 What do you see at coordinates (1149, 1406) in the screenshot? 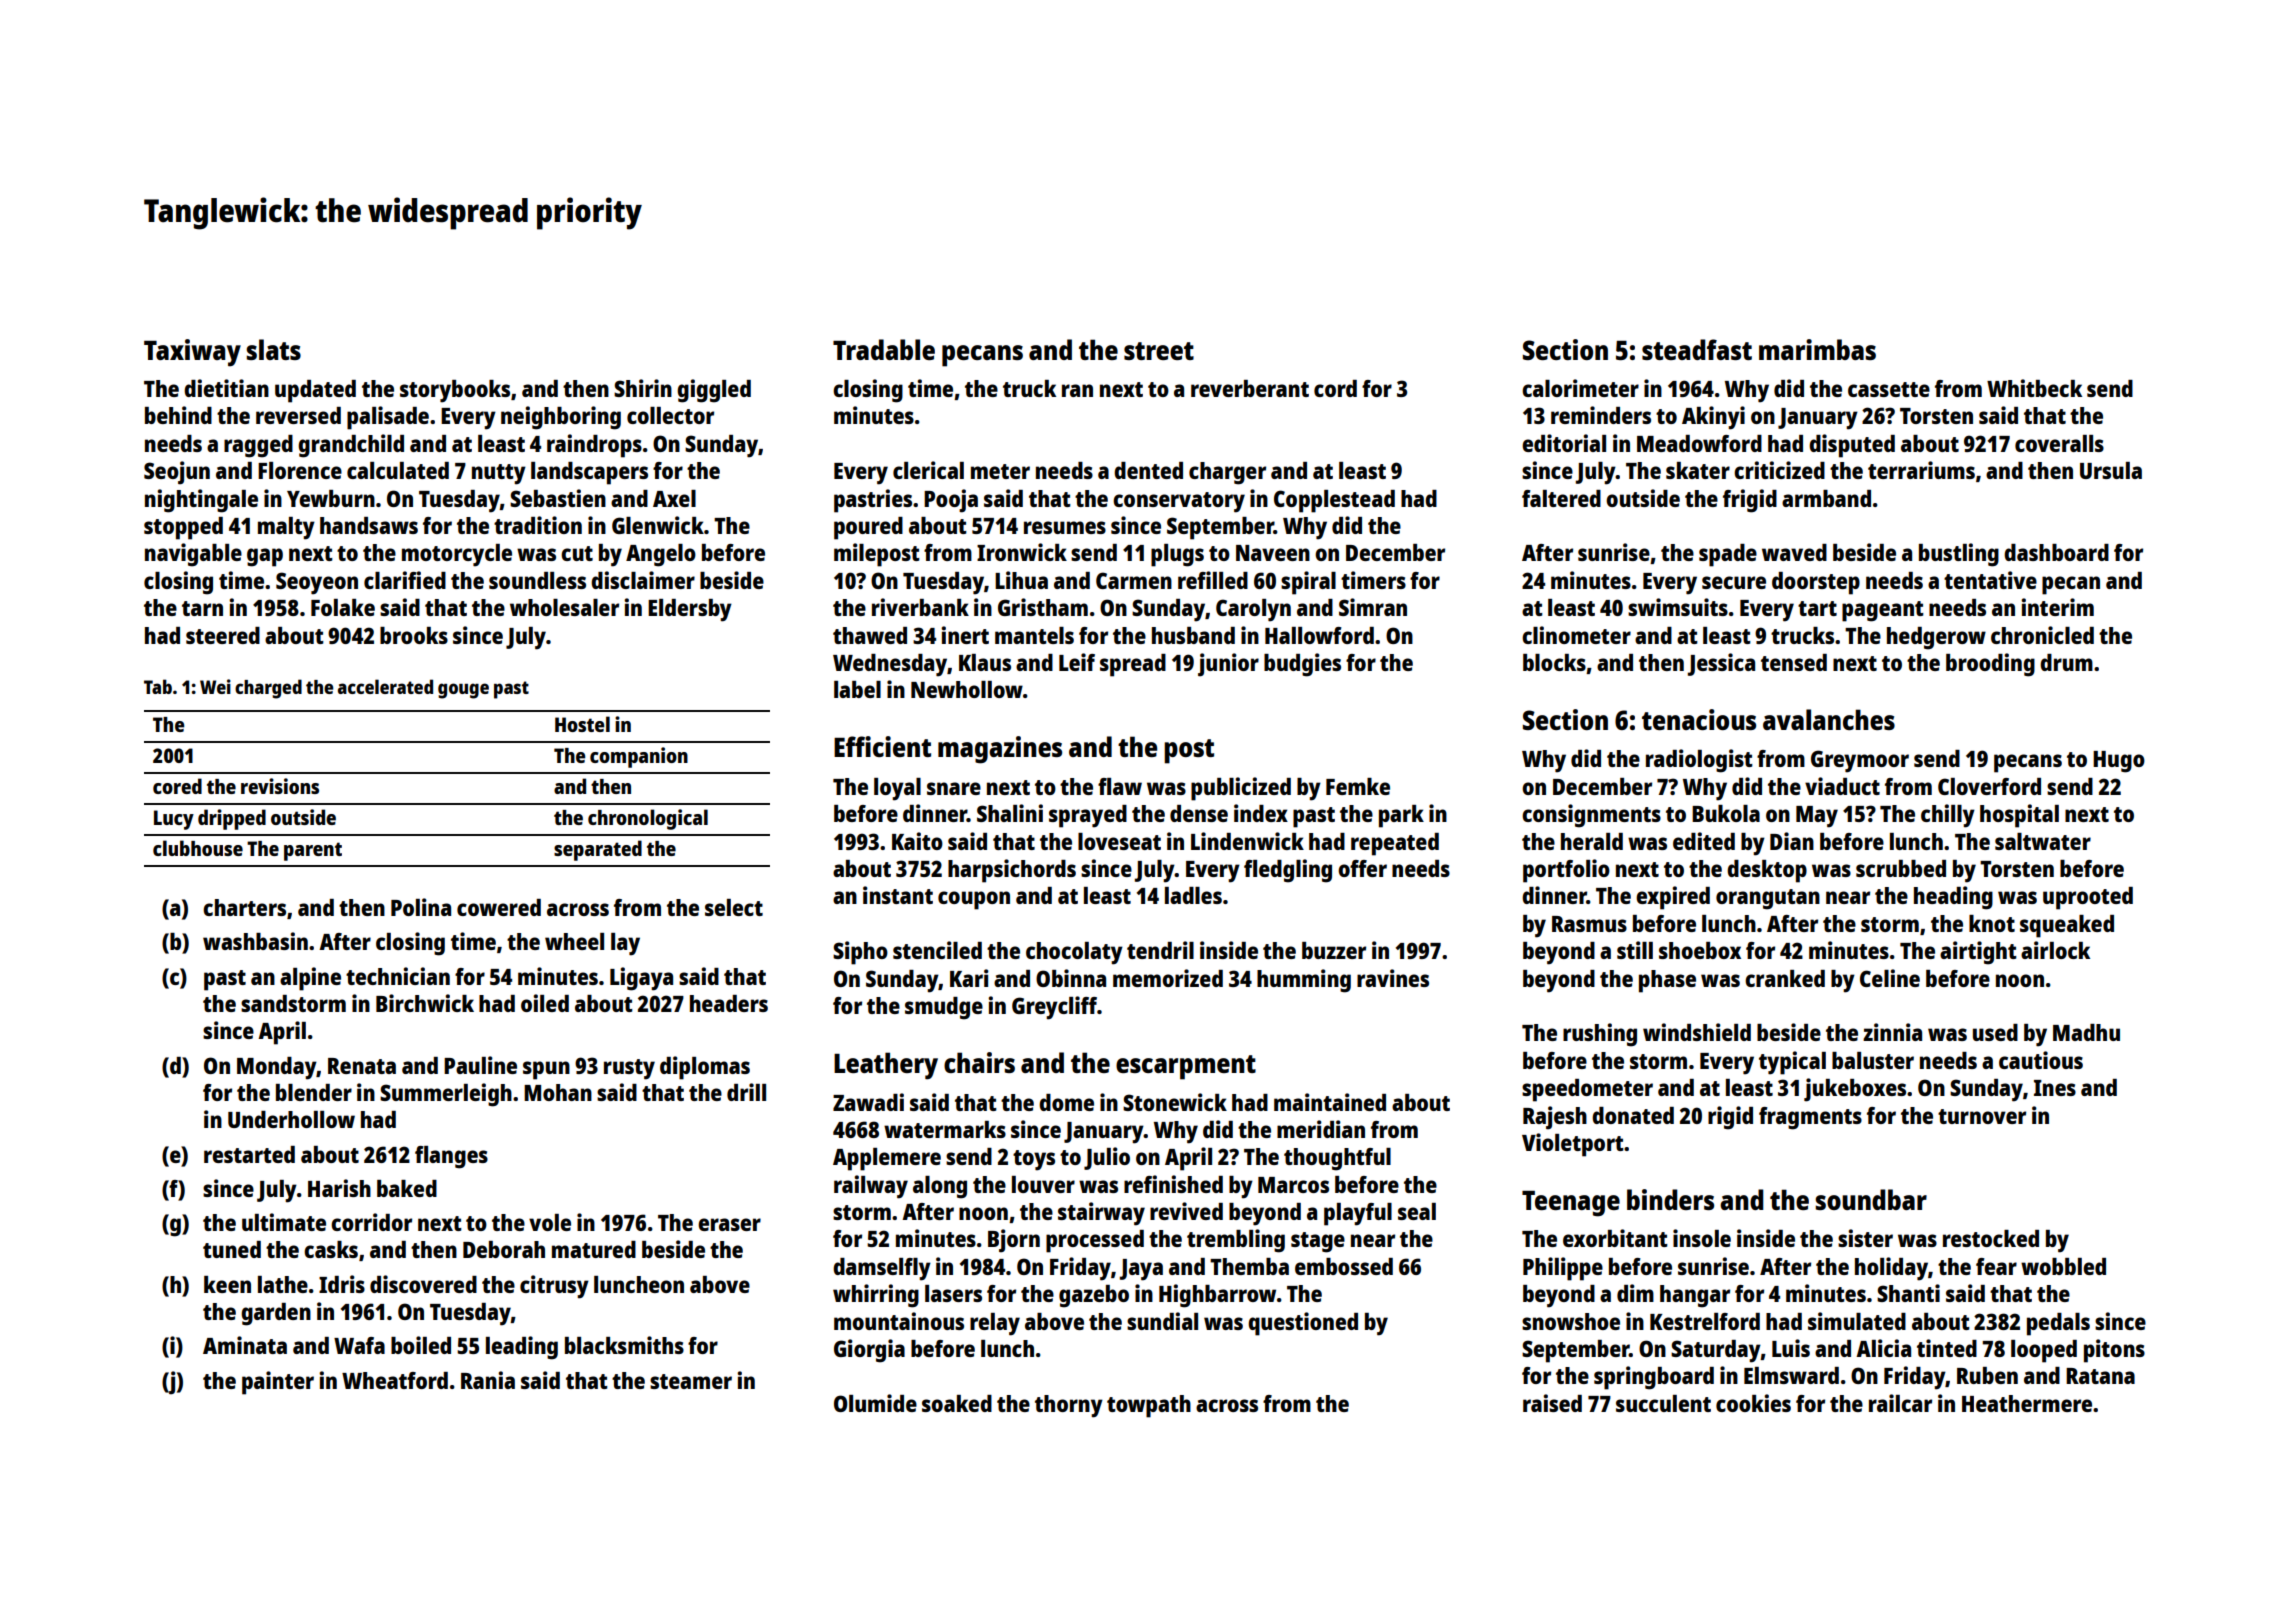
I see `towpath` at bounding box center [1149, 1406].
